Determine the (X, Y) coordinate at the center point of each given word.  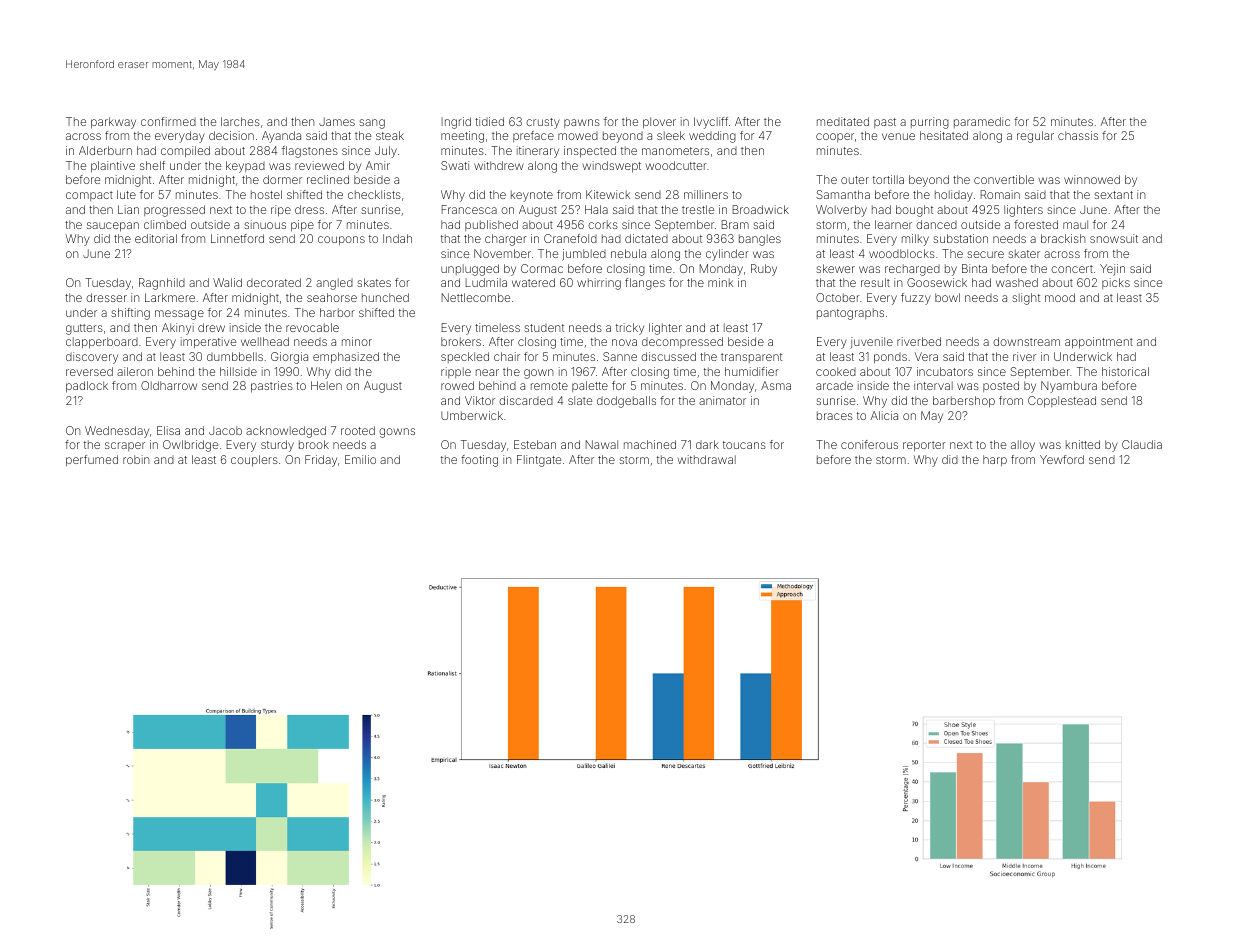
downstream (1026, 341)
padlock (87, 387)
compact (89, 196)
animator (722, 400)
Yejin (1112, 270)
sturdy (277, 446)
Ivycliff (711, 123)
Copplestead (1062, 402)
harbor (337, 312)
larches (240, 121)
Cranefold (570, 238)
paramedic (982, 122)
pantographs (850, 314)
